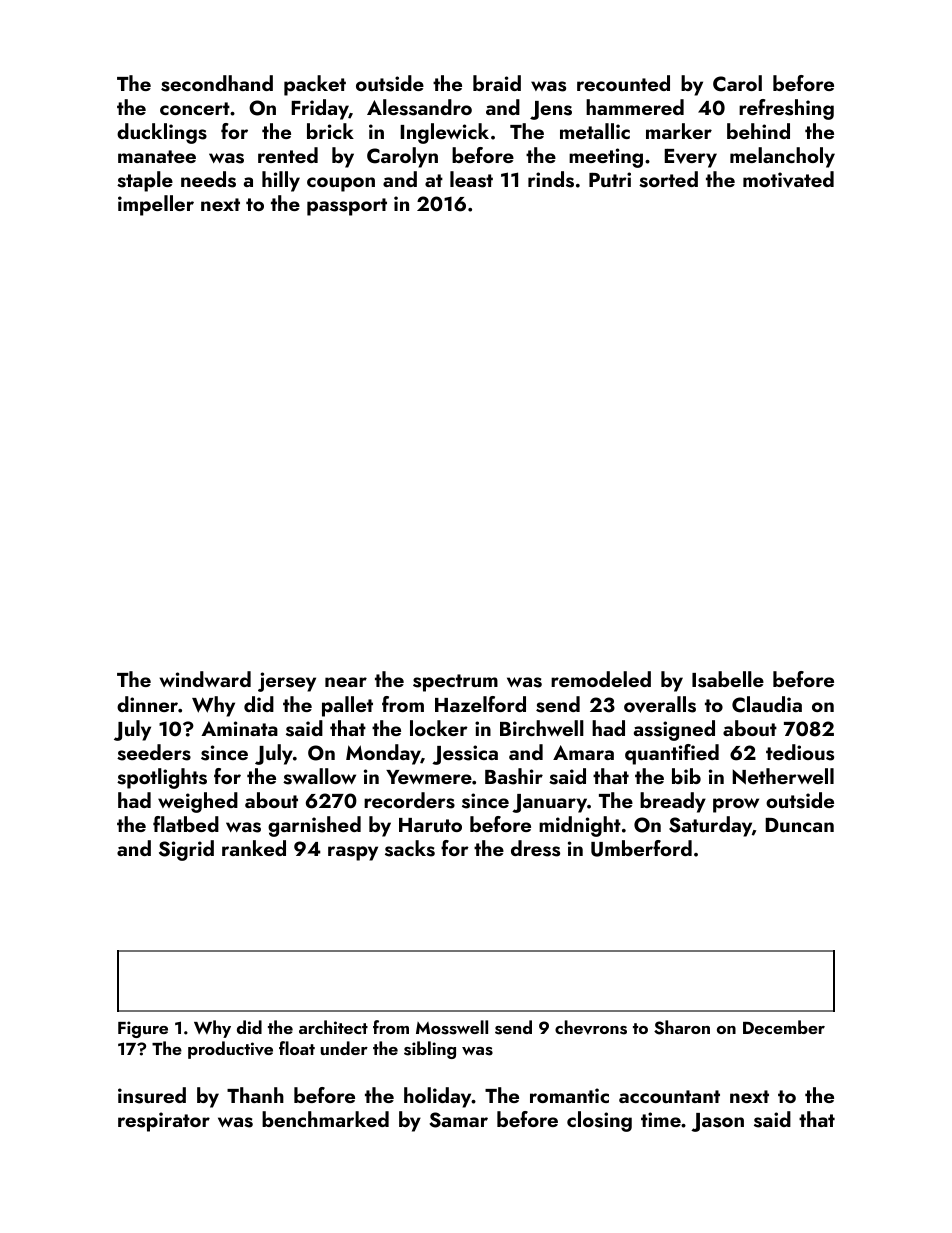 The height and width of the screenshot is (1233, 952). I want to click on passport, so click(347, 207).
